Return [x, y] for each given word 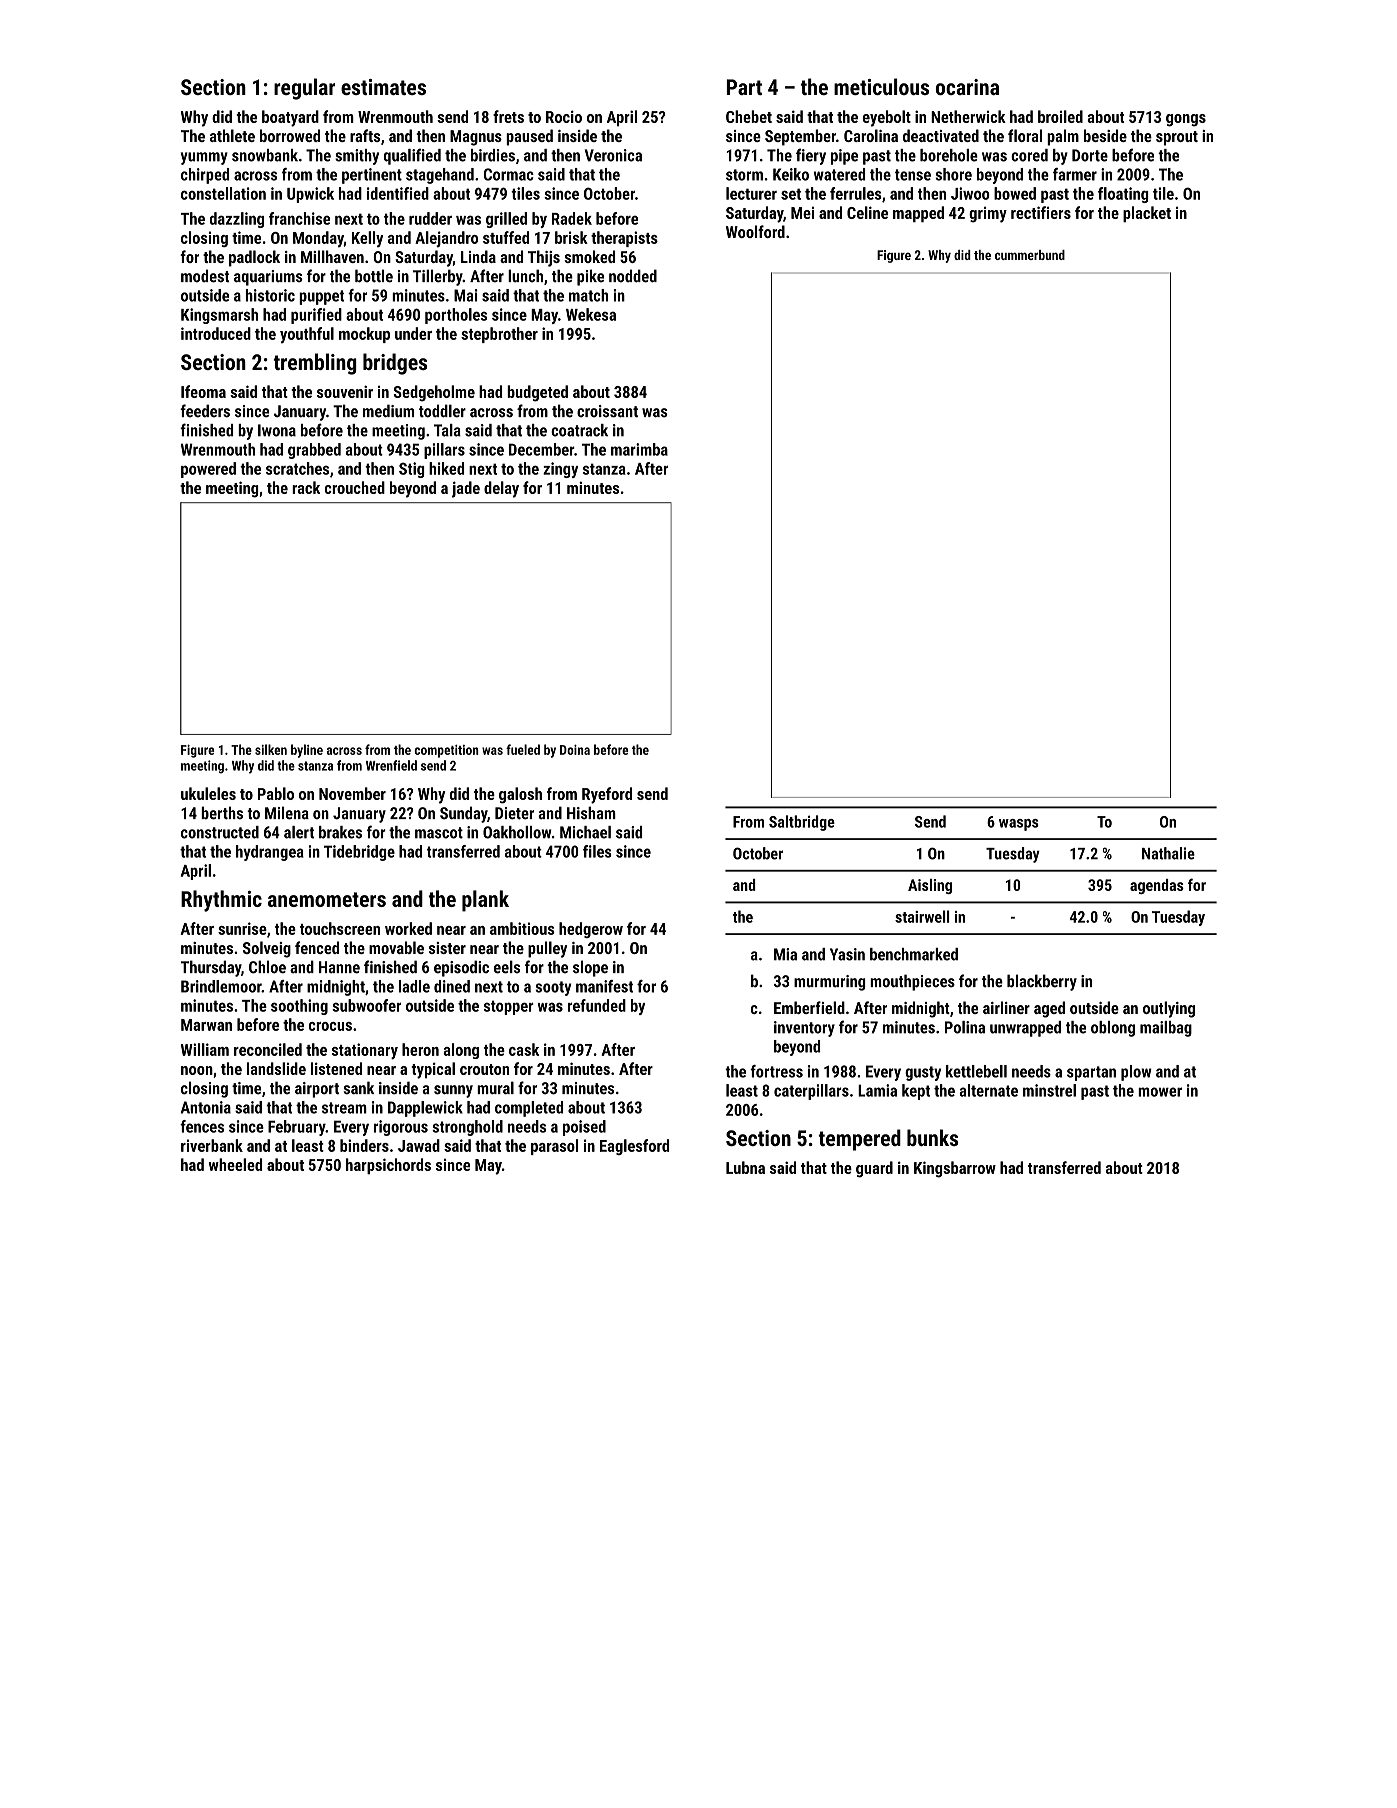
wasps [1019, 825]
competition [446, 751]
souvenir [345, 391]
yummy [204, 158]
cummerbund [1030, 255]
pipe [844, 157]
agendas [1157, 886]
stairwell [922, 916]
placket [1147, 214]
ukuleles [208, 793]
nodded [633, 276]
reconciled [268, 1049]
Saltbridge [802, 823]
